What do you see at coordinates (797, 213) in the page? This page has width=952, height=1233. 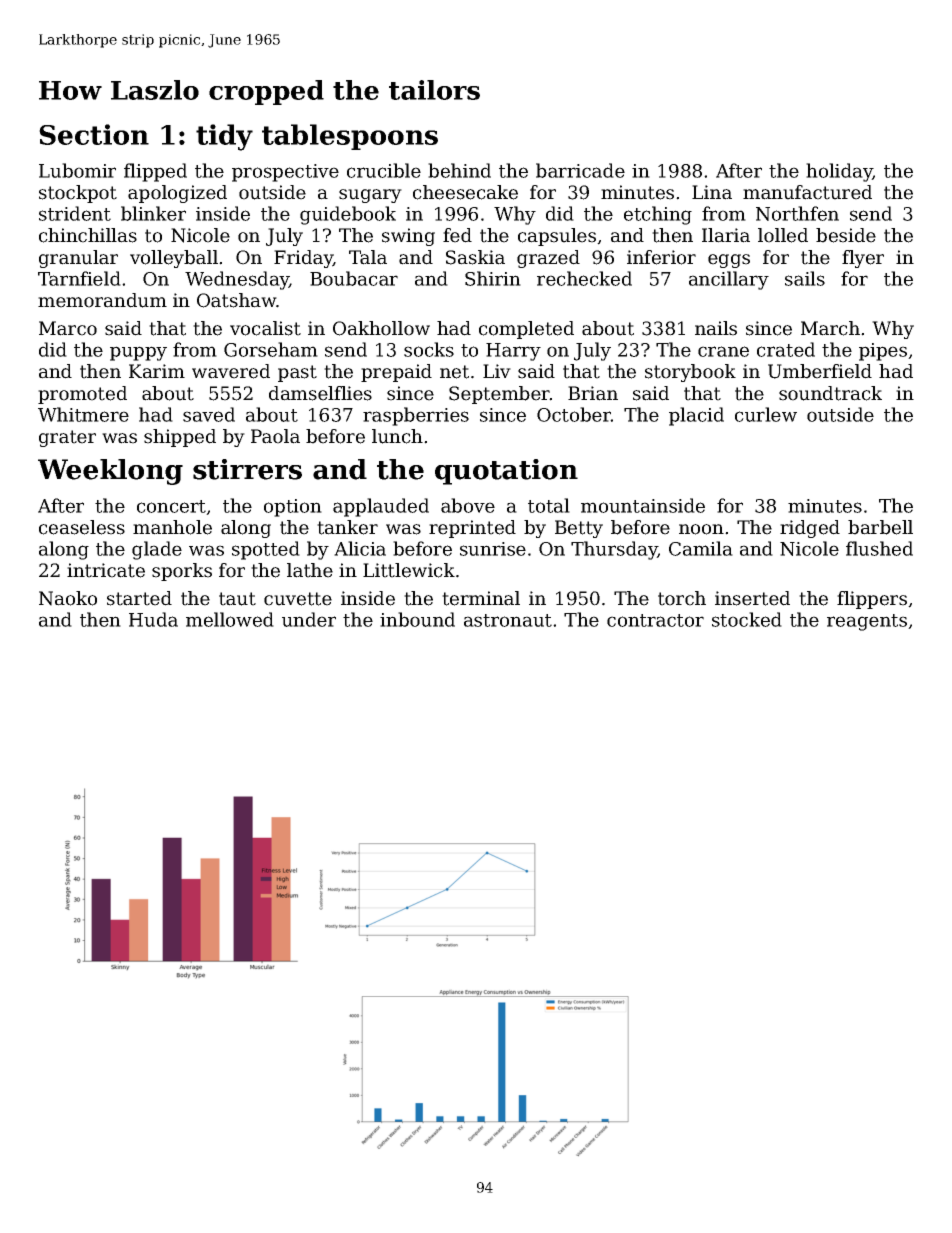 I see `Northfen` at bounding box center [797, 213].
